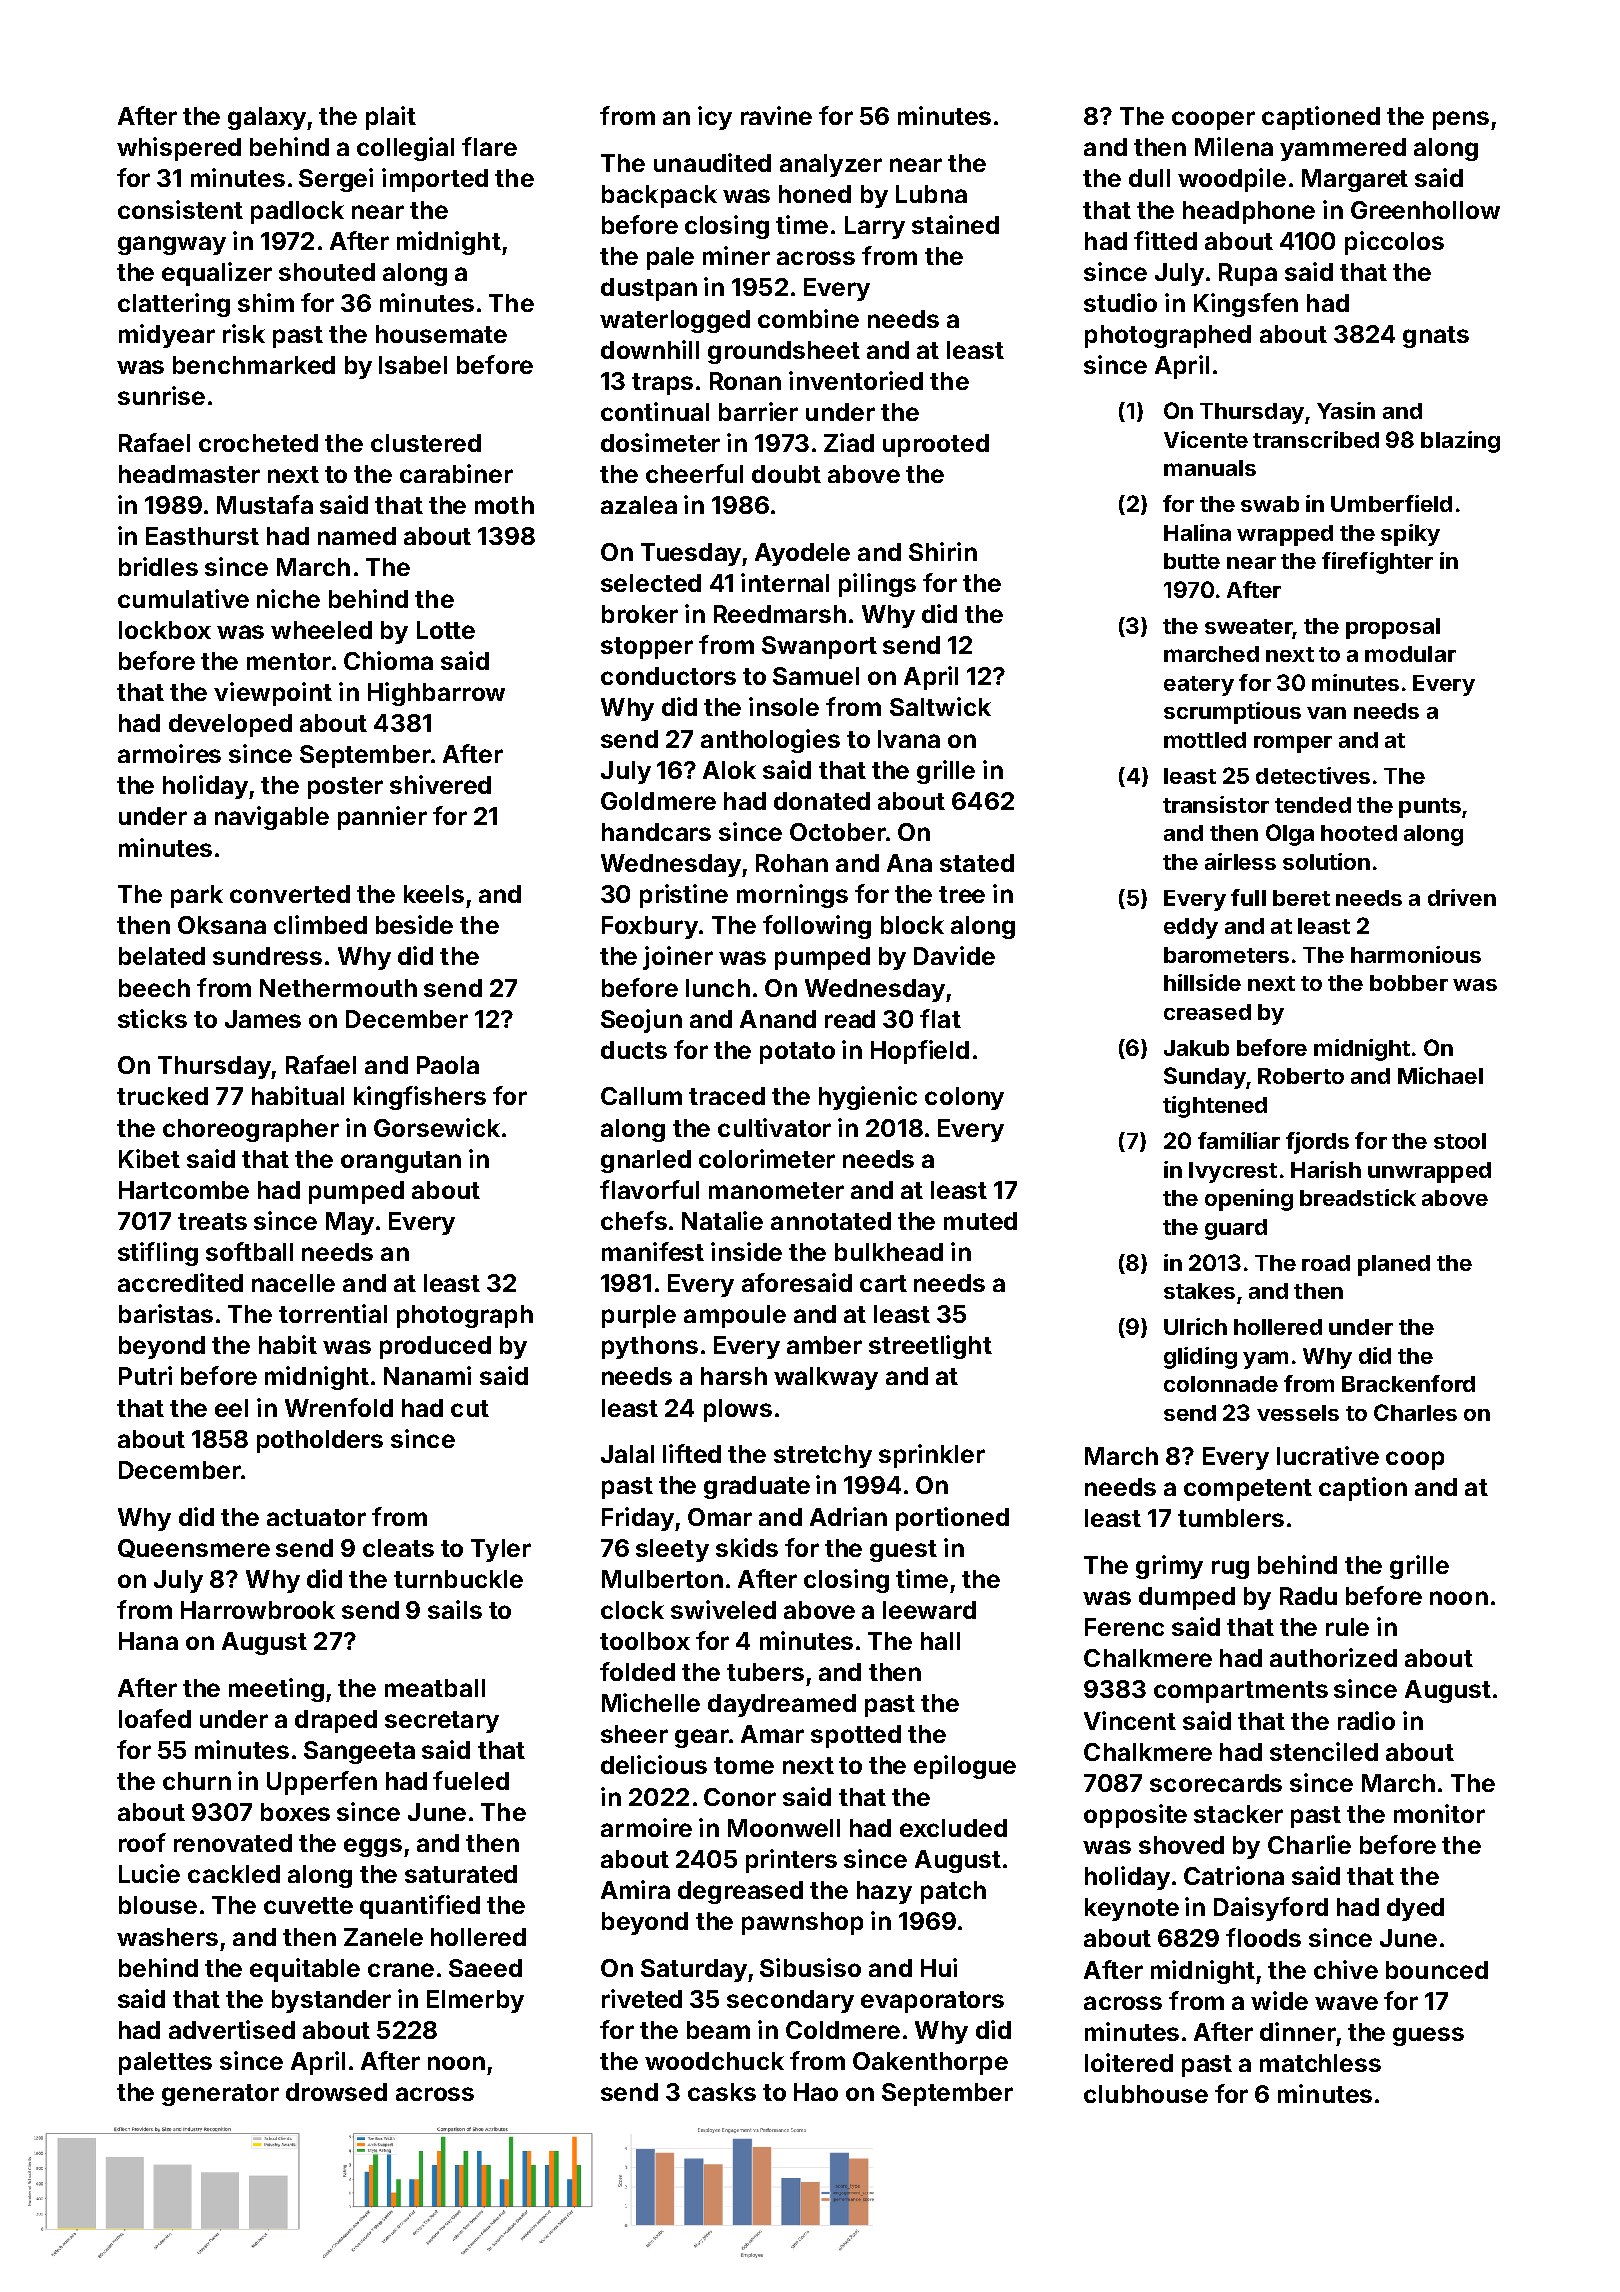 The image size is (1620, 2292). What do you see at coordinates (1461, 120) in the screenshot?
I see `pens` at bounding box center [1461, 120].
